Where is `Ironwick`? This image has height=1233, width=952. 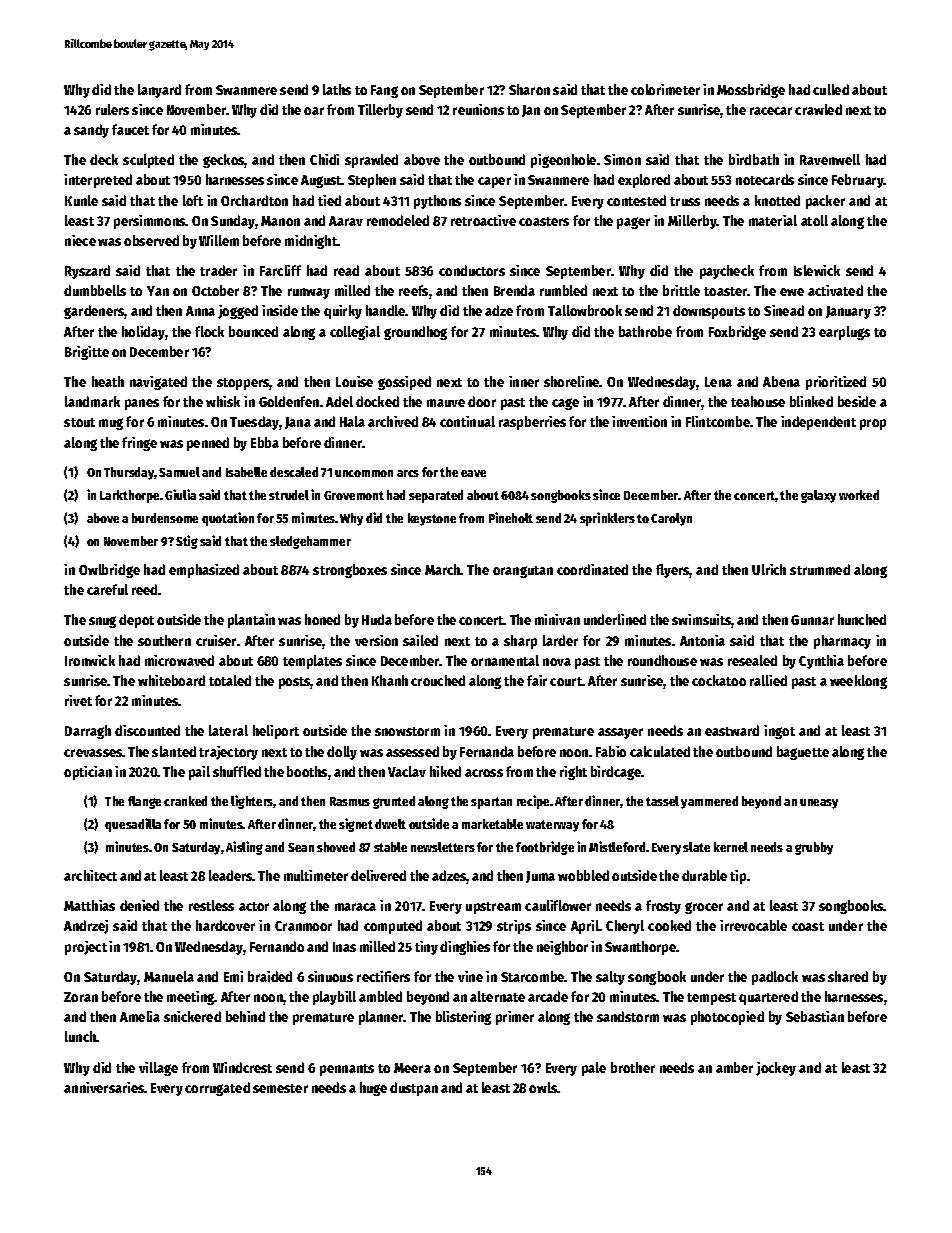
Ironwick is located at coordinates (90, 660).
